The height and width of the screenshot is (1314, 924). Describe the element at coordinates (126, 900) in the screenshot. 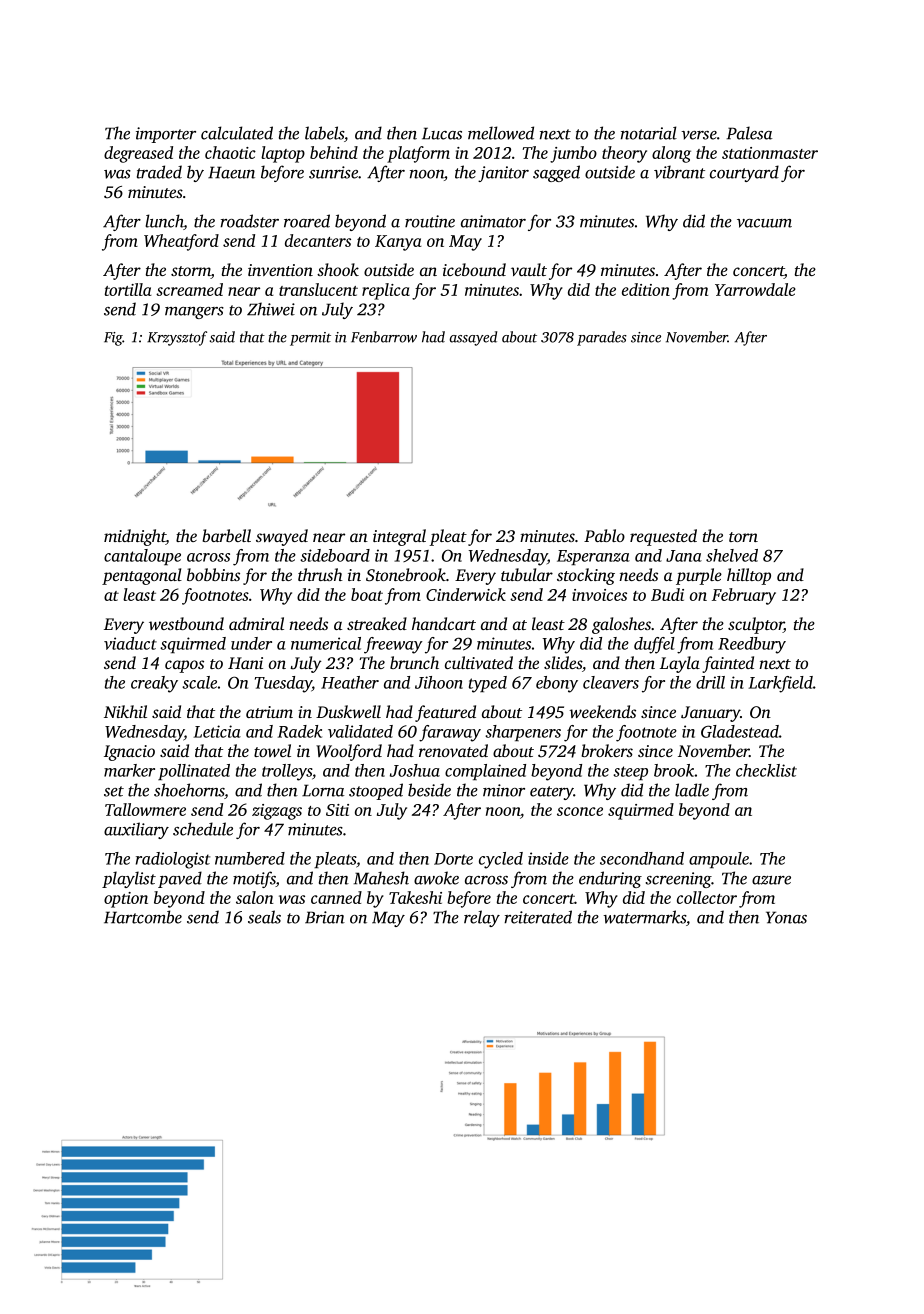

I see `option` at that location.
